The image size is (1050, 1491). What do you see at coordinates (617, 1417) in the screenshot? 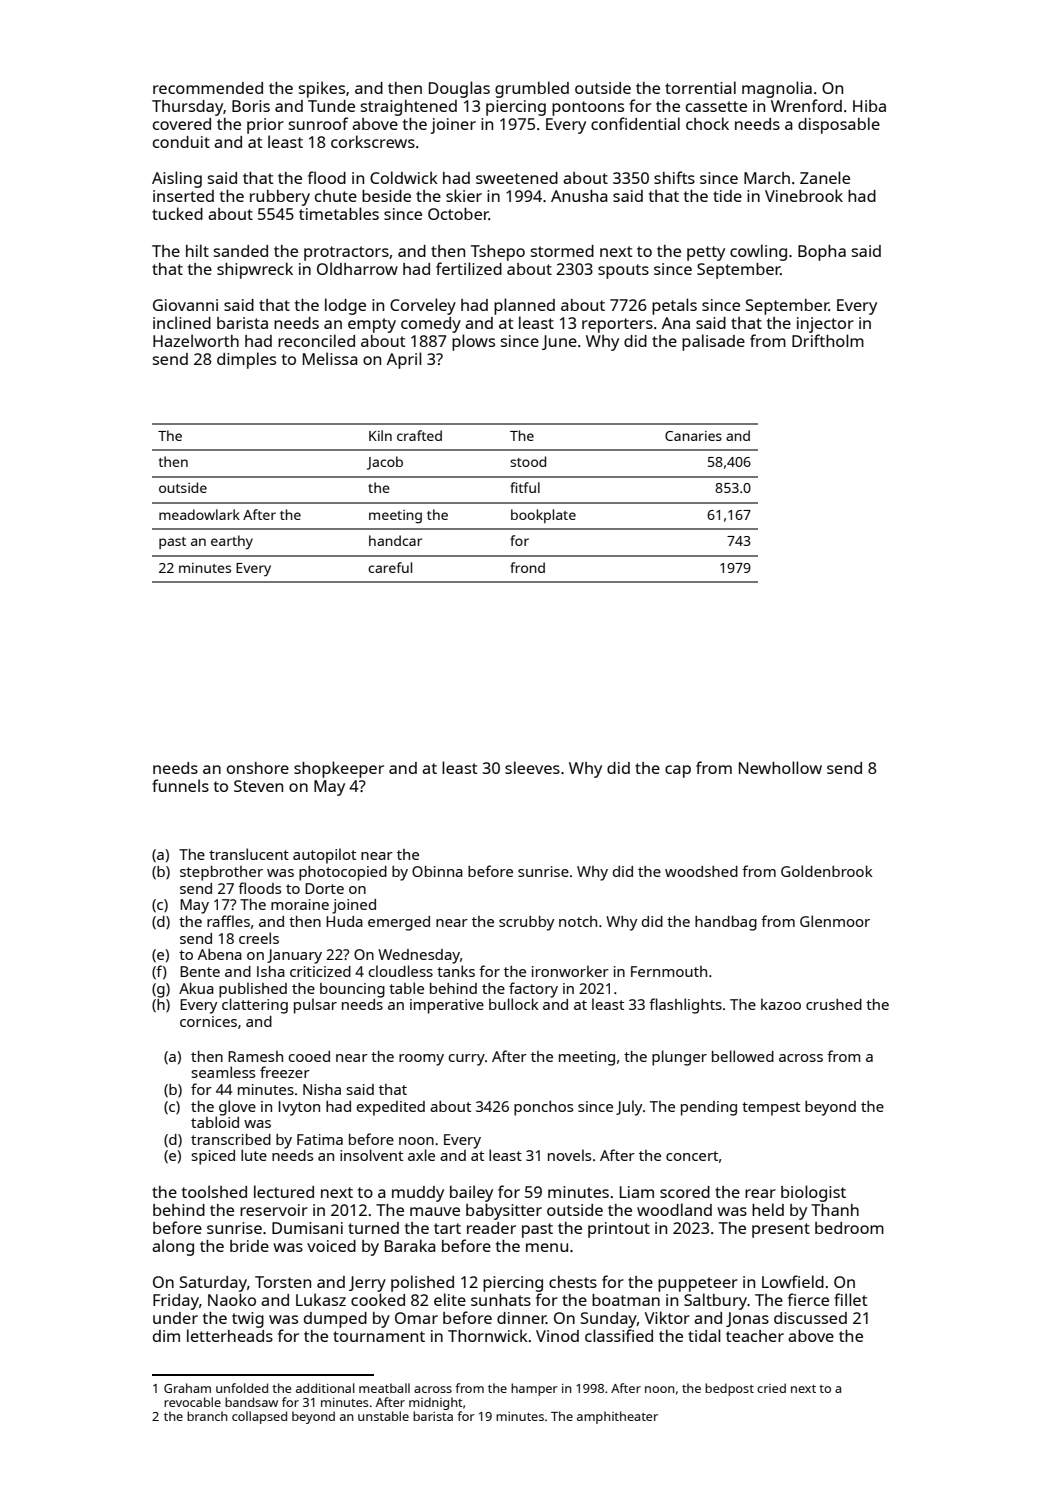
I see `amphitheater` at bounding box center [617, 1417].
